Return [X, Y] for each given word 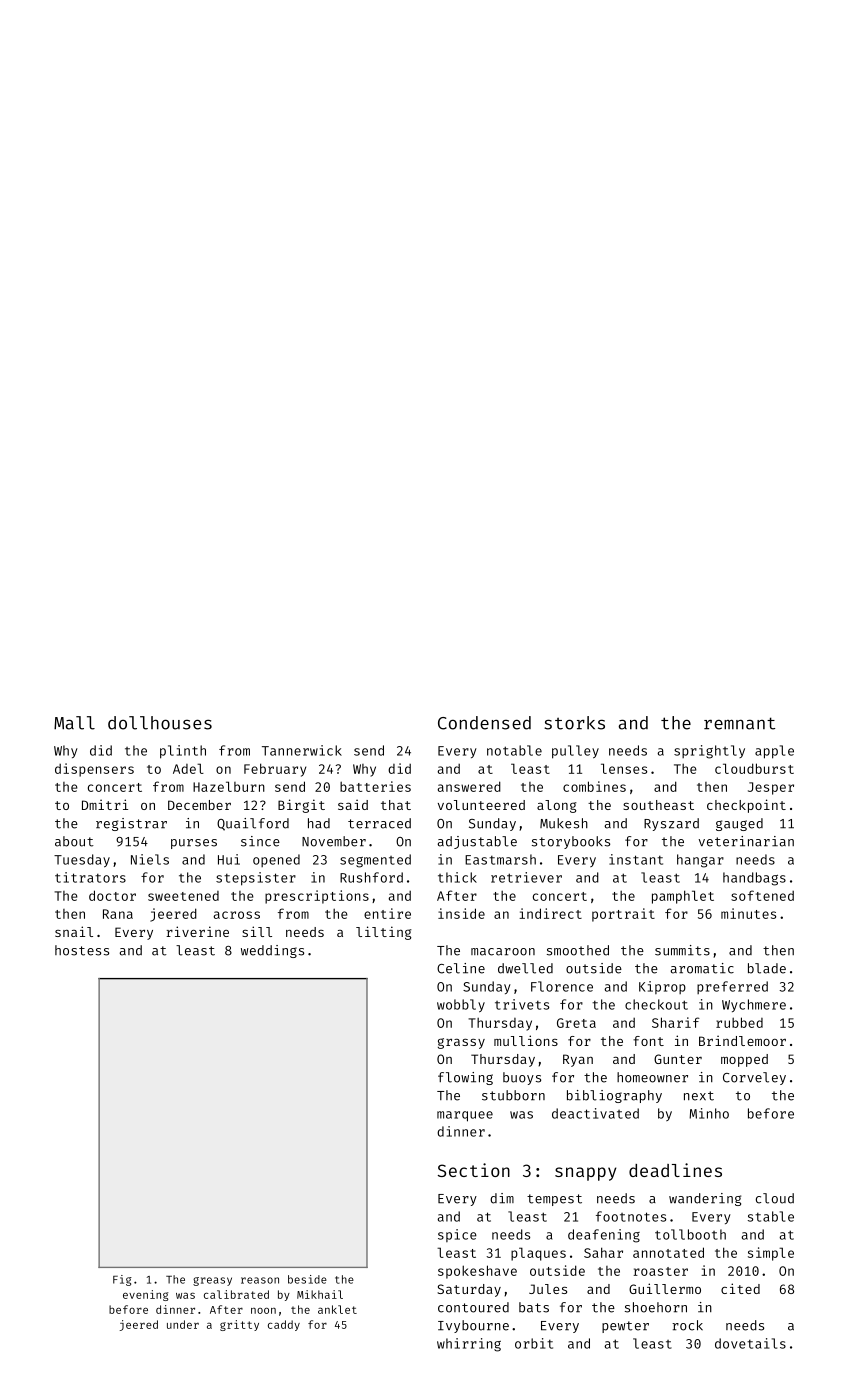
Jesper [771, 788]
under [183, 1324]
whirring [469, 1345]
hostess [82, 950]
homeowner [652, 1077]
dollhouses [160, 723]
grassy [461, 1043]
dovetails [750, 1343]
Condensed [484, 723]
